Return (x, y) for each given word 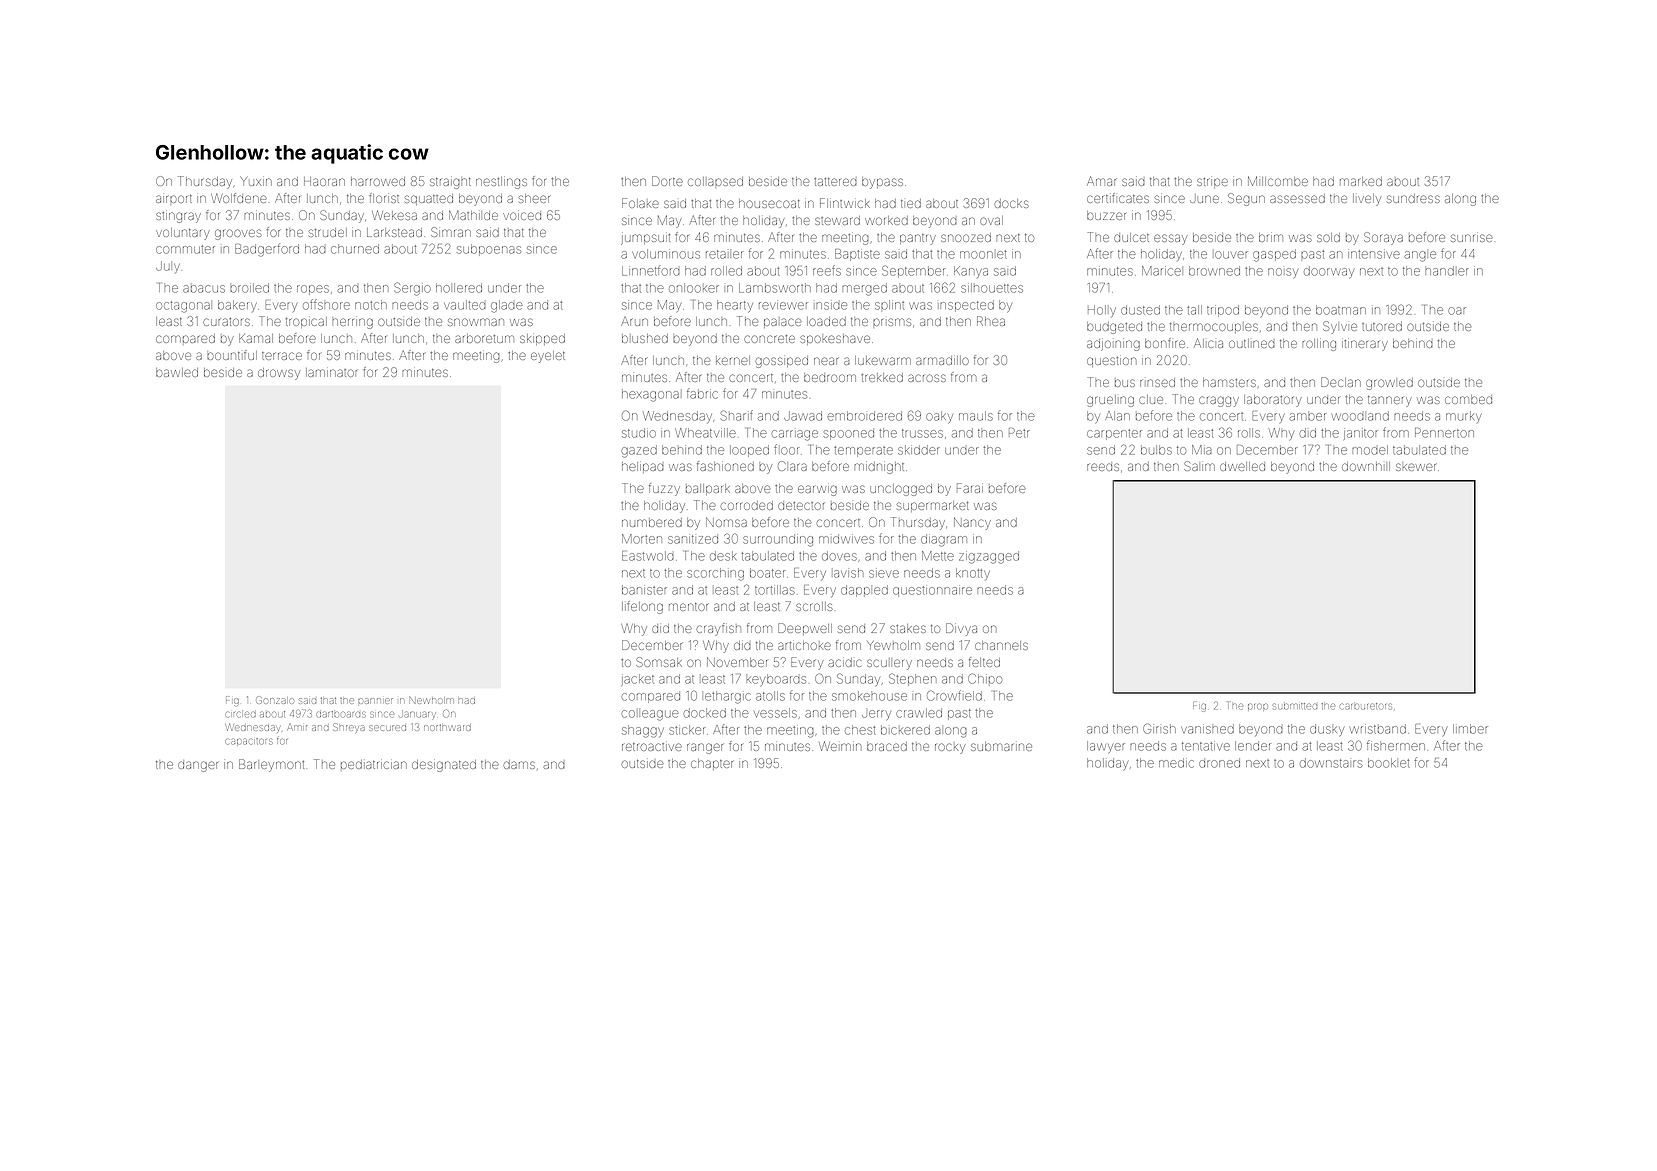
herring (352, 323)
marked (1361, 181)
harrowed (378, 181)
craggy (1219, 401)
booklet (1389, 763)
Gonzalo (275, 700)
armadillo (942, 360)
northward (447, 727)
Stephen (912, 680)
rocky (950, 748)
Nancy (972, 523)
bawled (177, 372)
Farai (970, 488)
